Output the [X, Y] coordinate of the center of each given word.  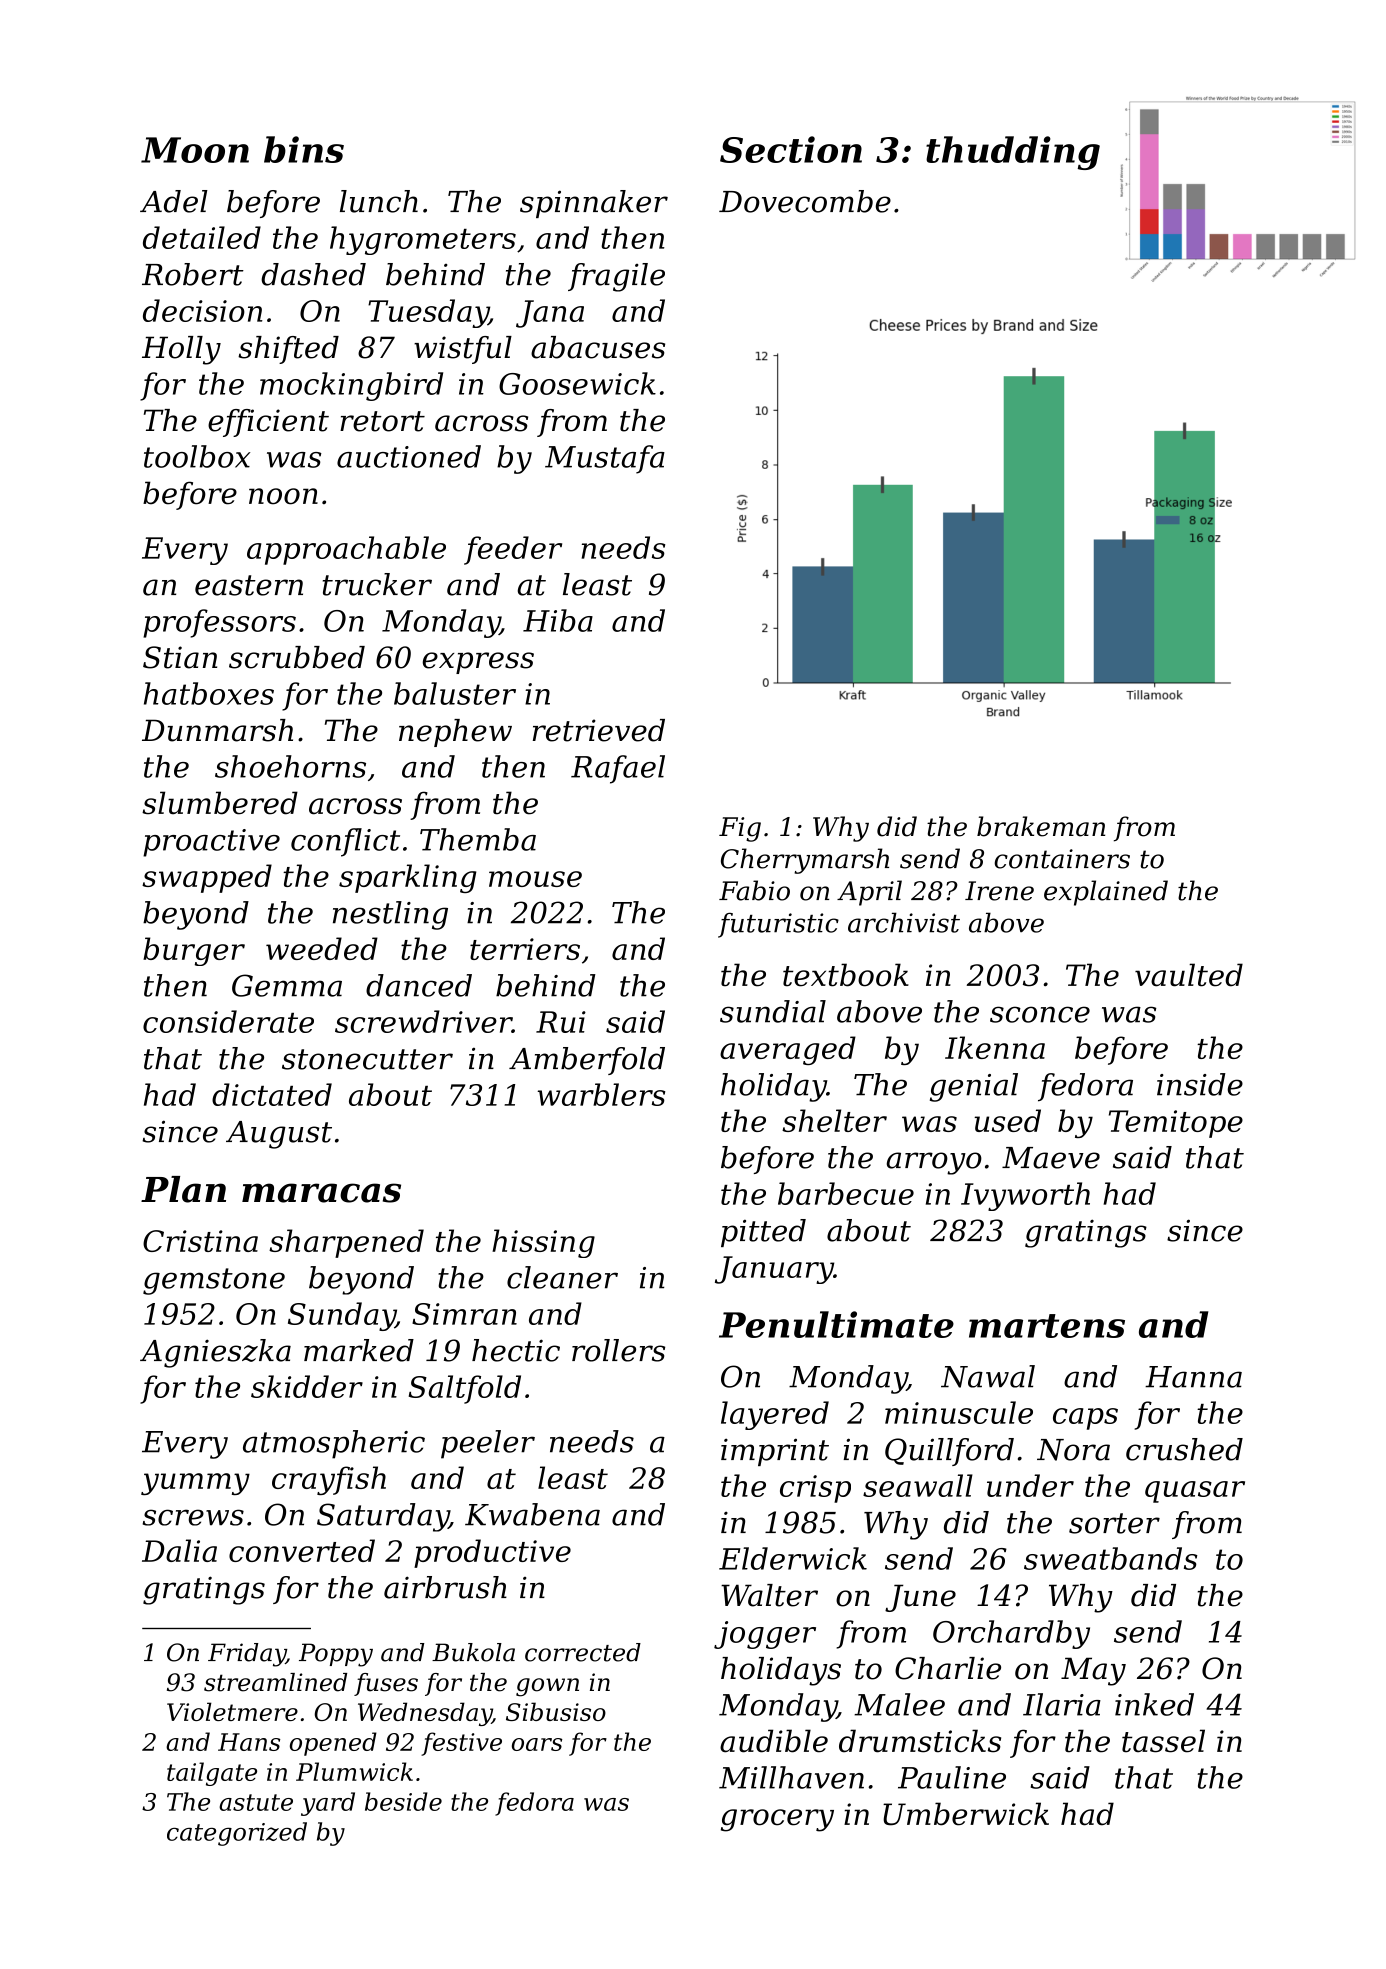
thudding [1013, 153]
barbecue [846, 1193]
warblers [601, 1094]
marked [359, 1350]
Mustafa [605, 459]
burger [194, 951]
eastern [249, 585]
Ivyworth [1025, 1196]
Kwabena [532, 1514]
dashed [313, 274]
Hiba [558, 620]
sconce [1040, 1014]
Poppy [336, 1655]
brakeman [1041, 826]
